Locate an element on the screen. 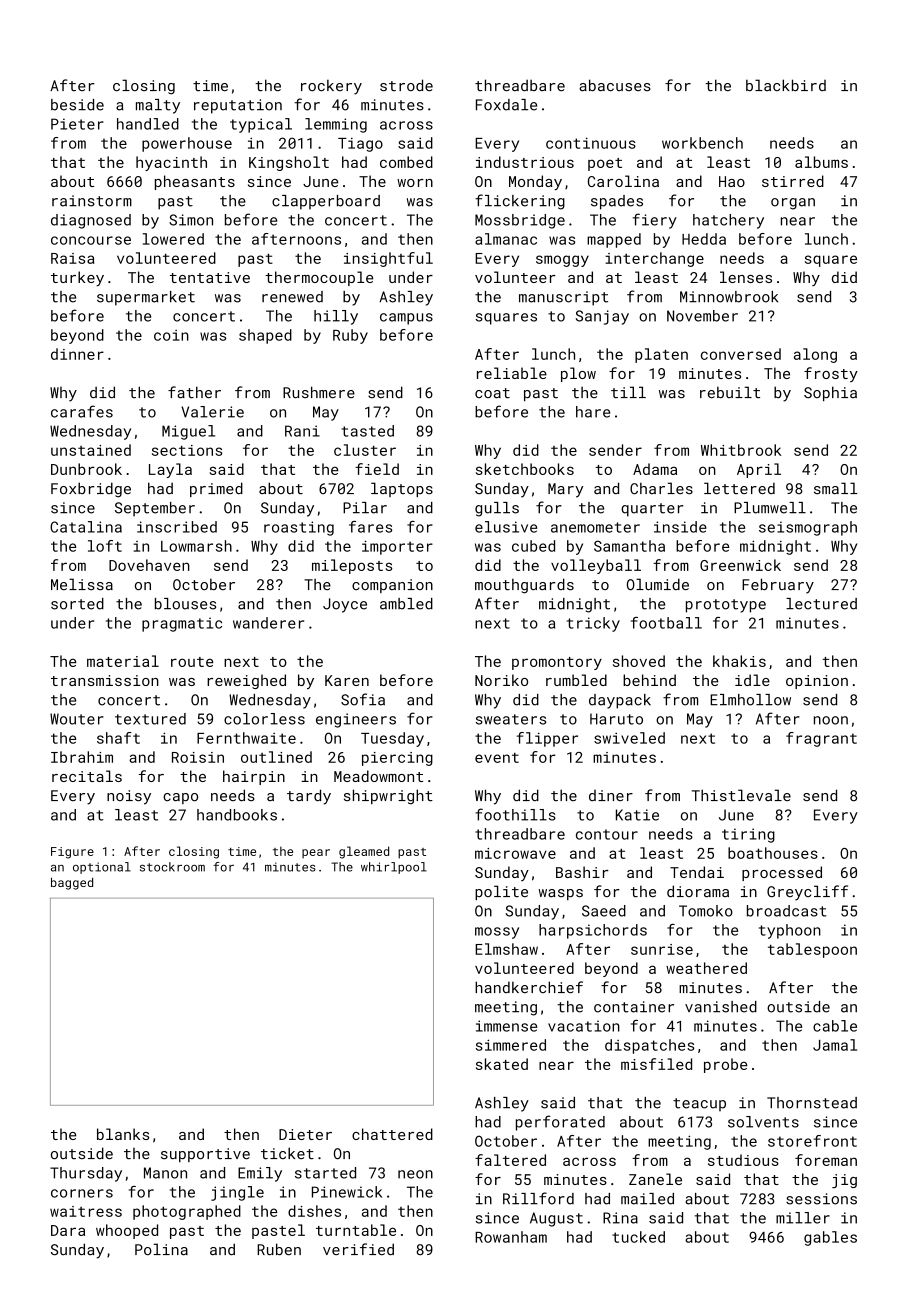  polite is located at coordinates (501, 892).
